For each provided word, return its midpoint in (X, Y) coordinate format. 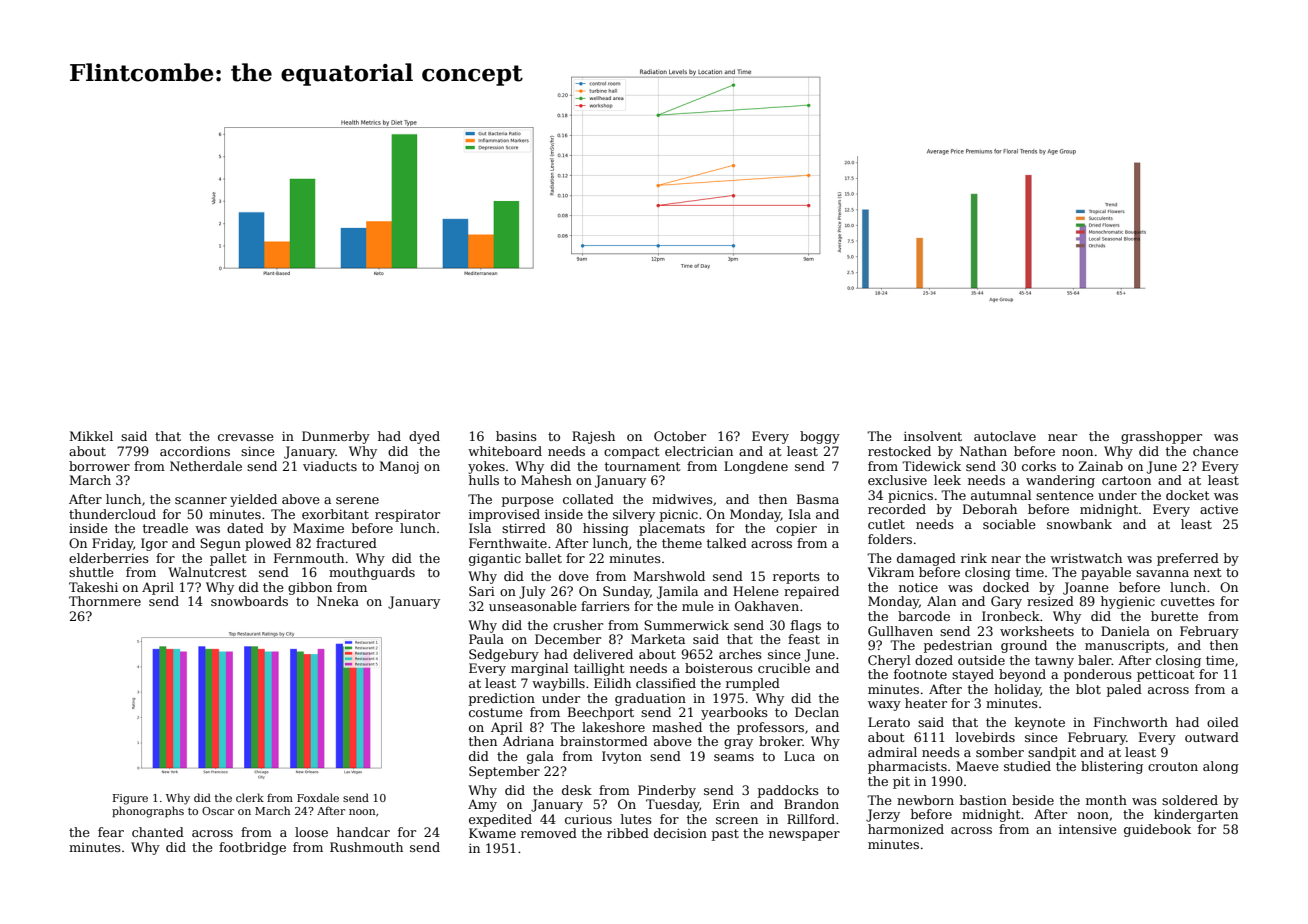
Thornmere (105, 601)
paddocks (788, 791)
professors (770, 728)
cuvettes (1188, 601)
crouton (1173, 766)
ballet (543, 558)
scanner (201, 500)
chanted (158, 832)
